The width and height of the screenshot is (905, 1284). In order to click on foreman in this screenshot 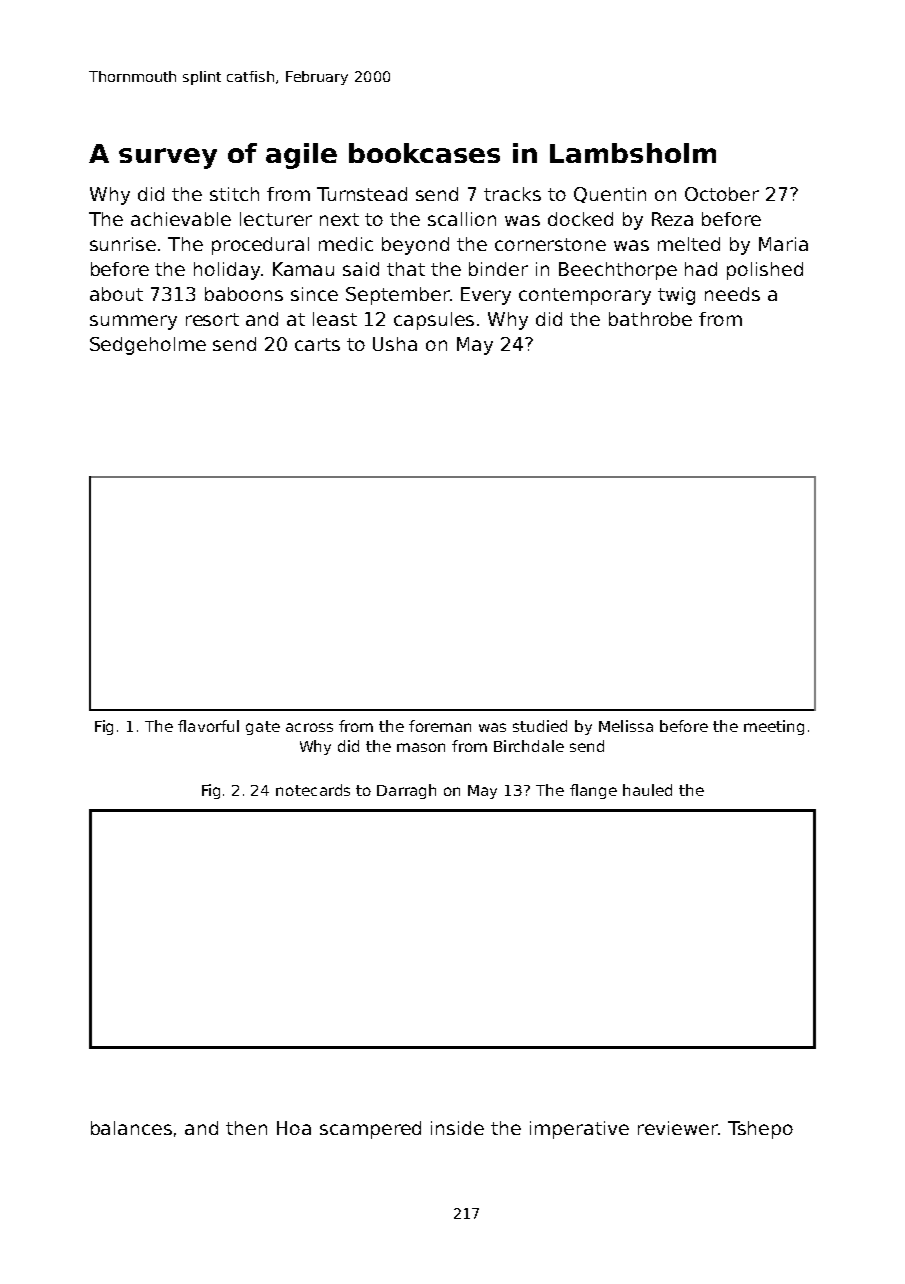, I will do `click(440, 726)`.
